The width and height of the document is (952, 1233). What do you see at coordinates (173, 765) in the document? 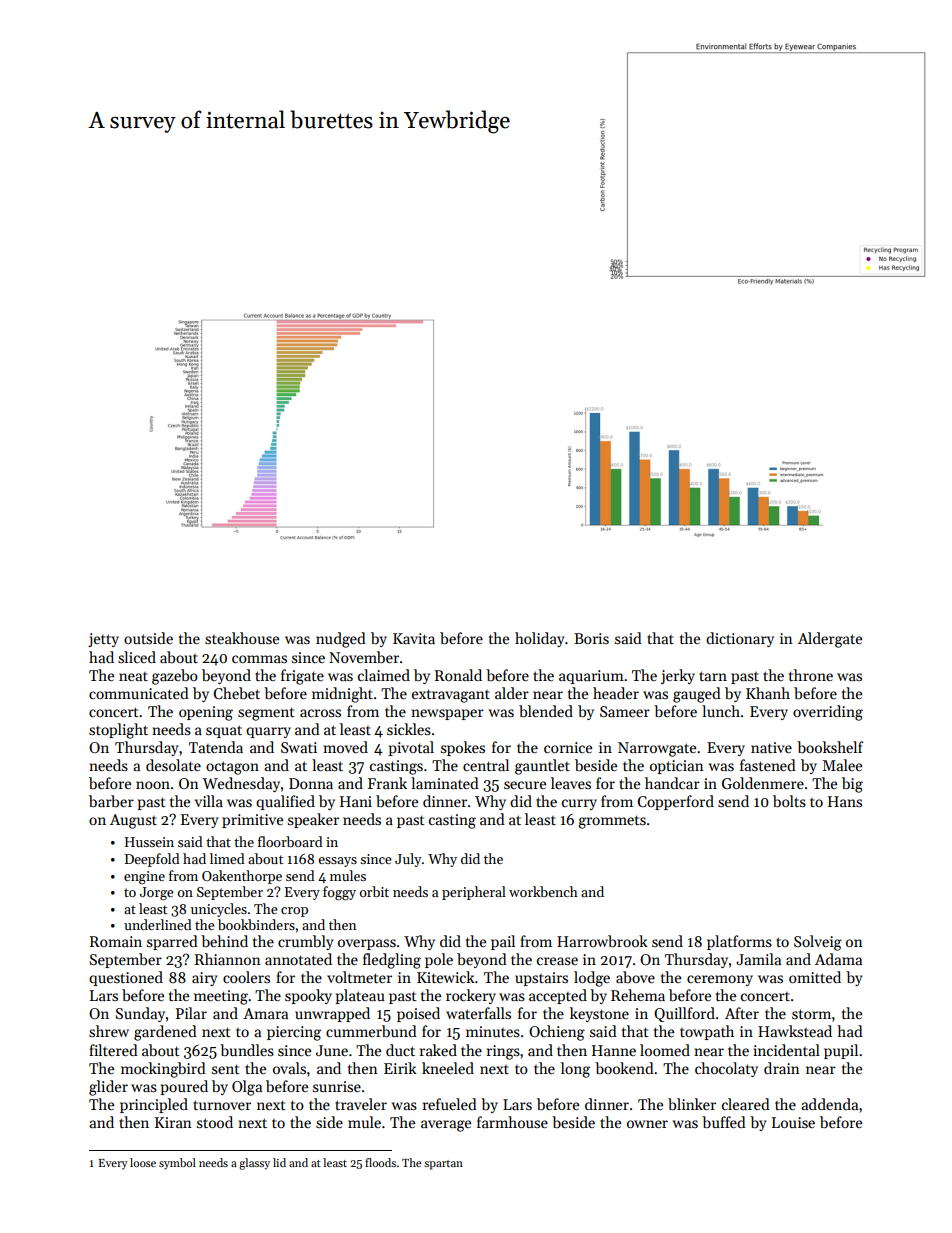
I see `desolate` at bounding box center [173, 765].
